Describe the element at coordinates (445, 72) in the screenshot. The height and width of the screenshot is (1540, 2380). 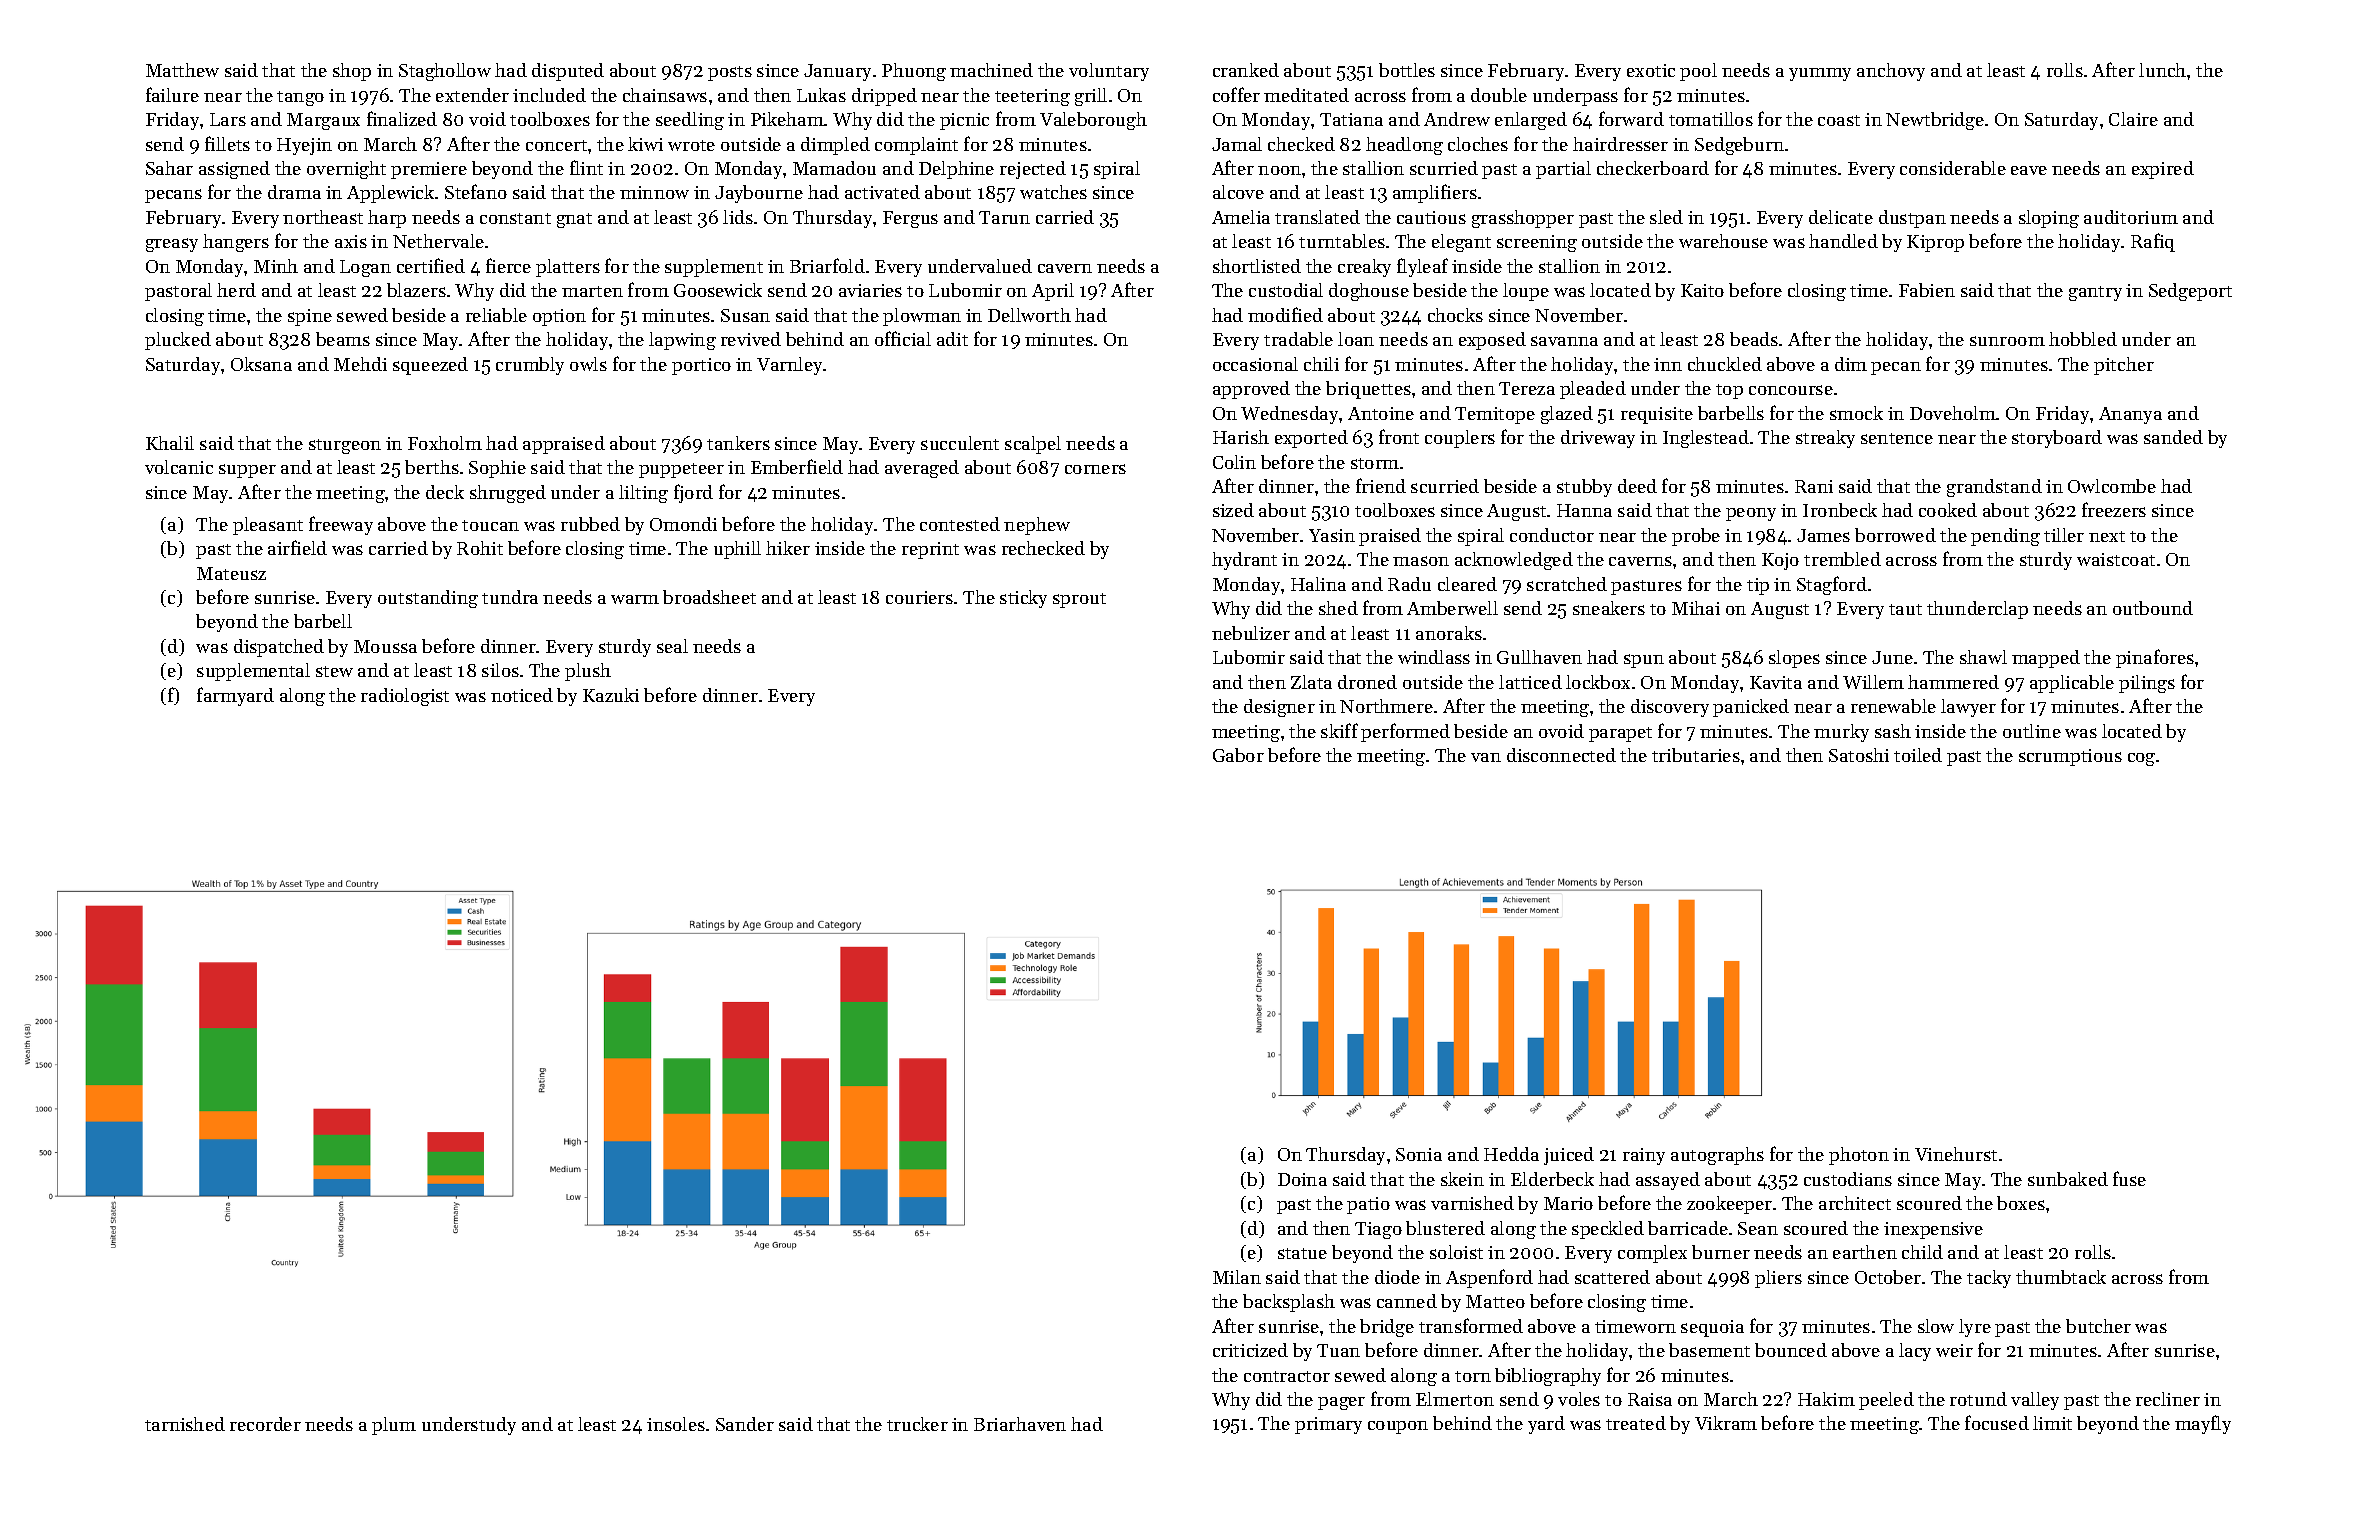
I see `Staghollow` at that location.
